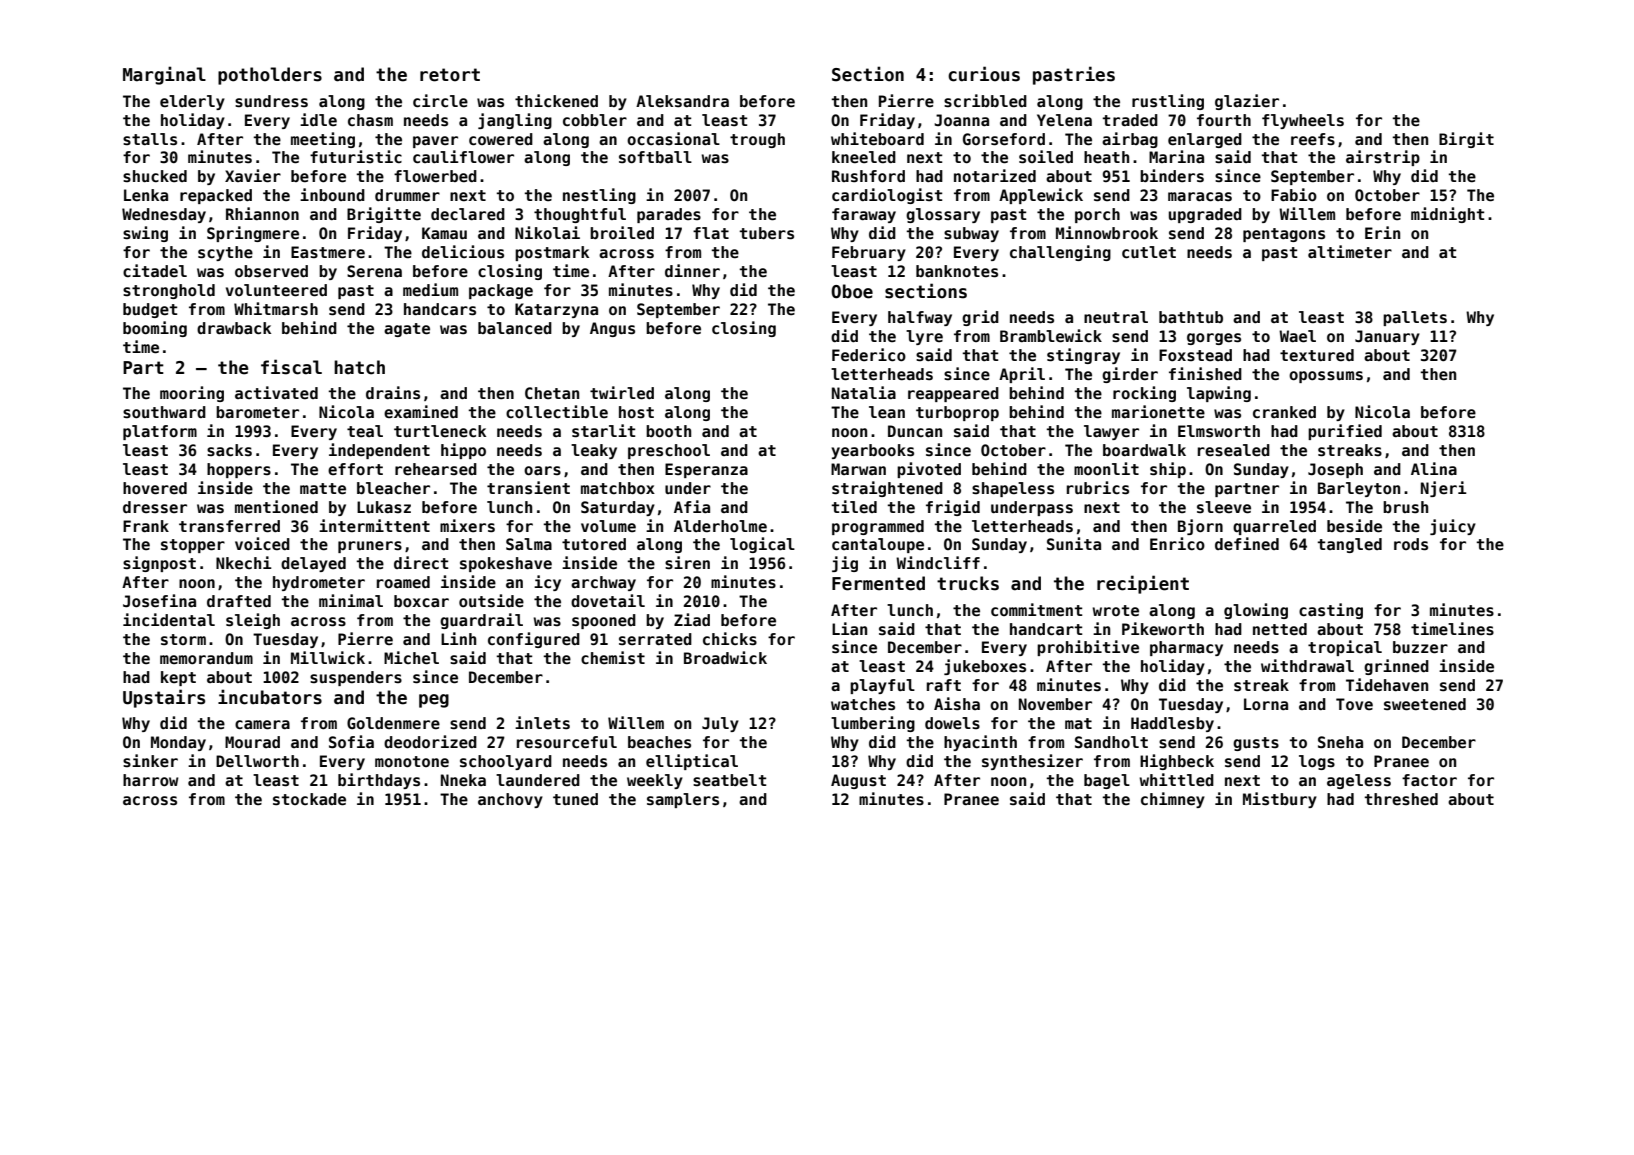  I want to click on Oboe, so click(852, 291).
